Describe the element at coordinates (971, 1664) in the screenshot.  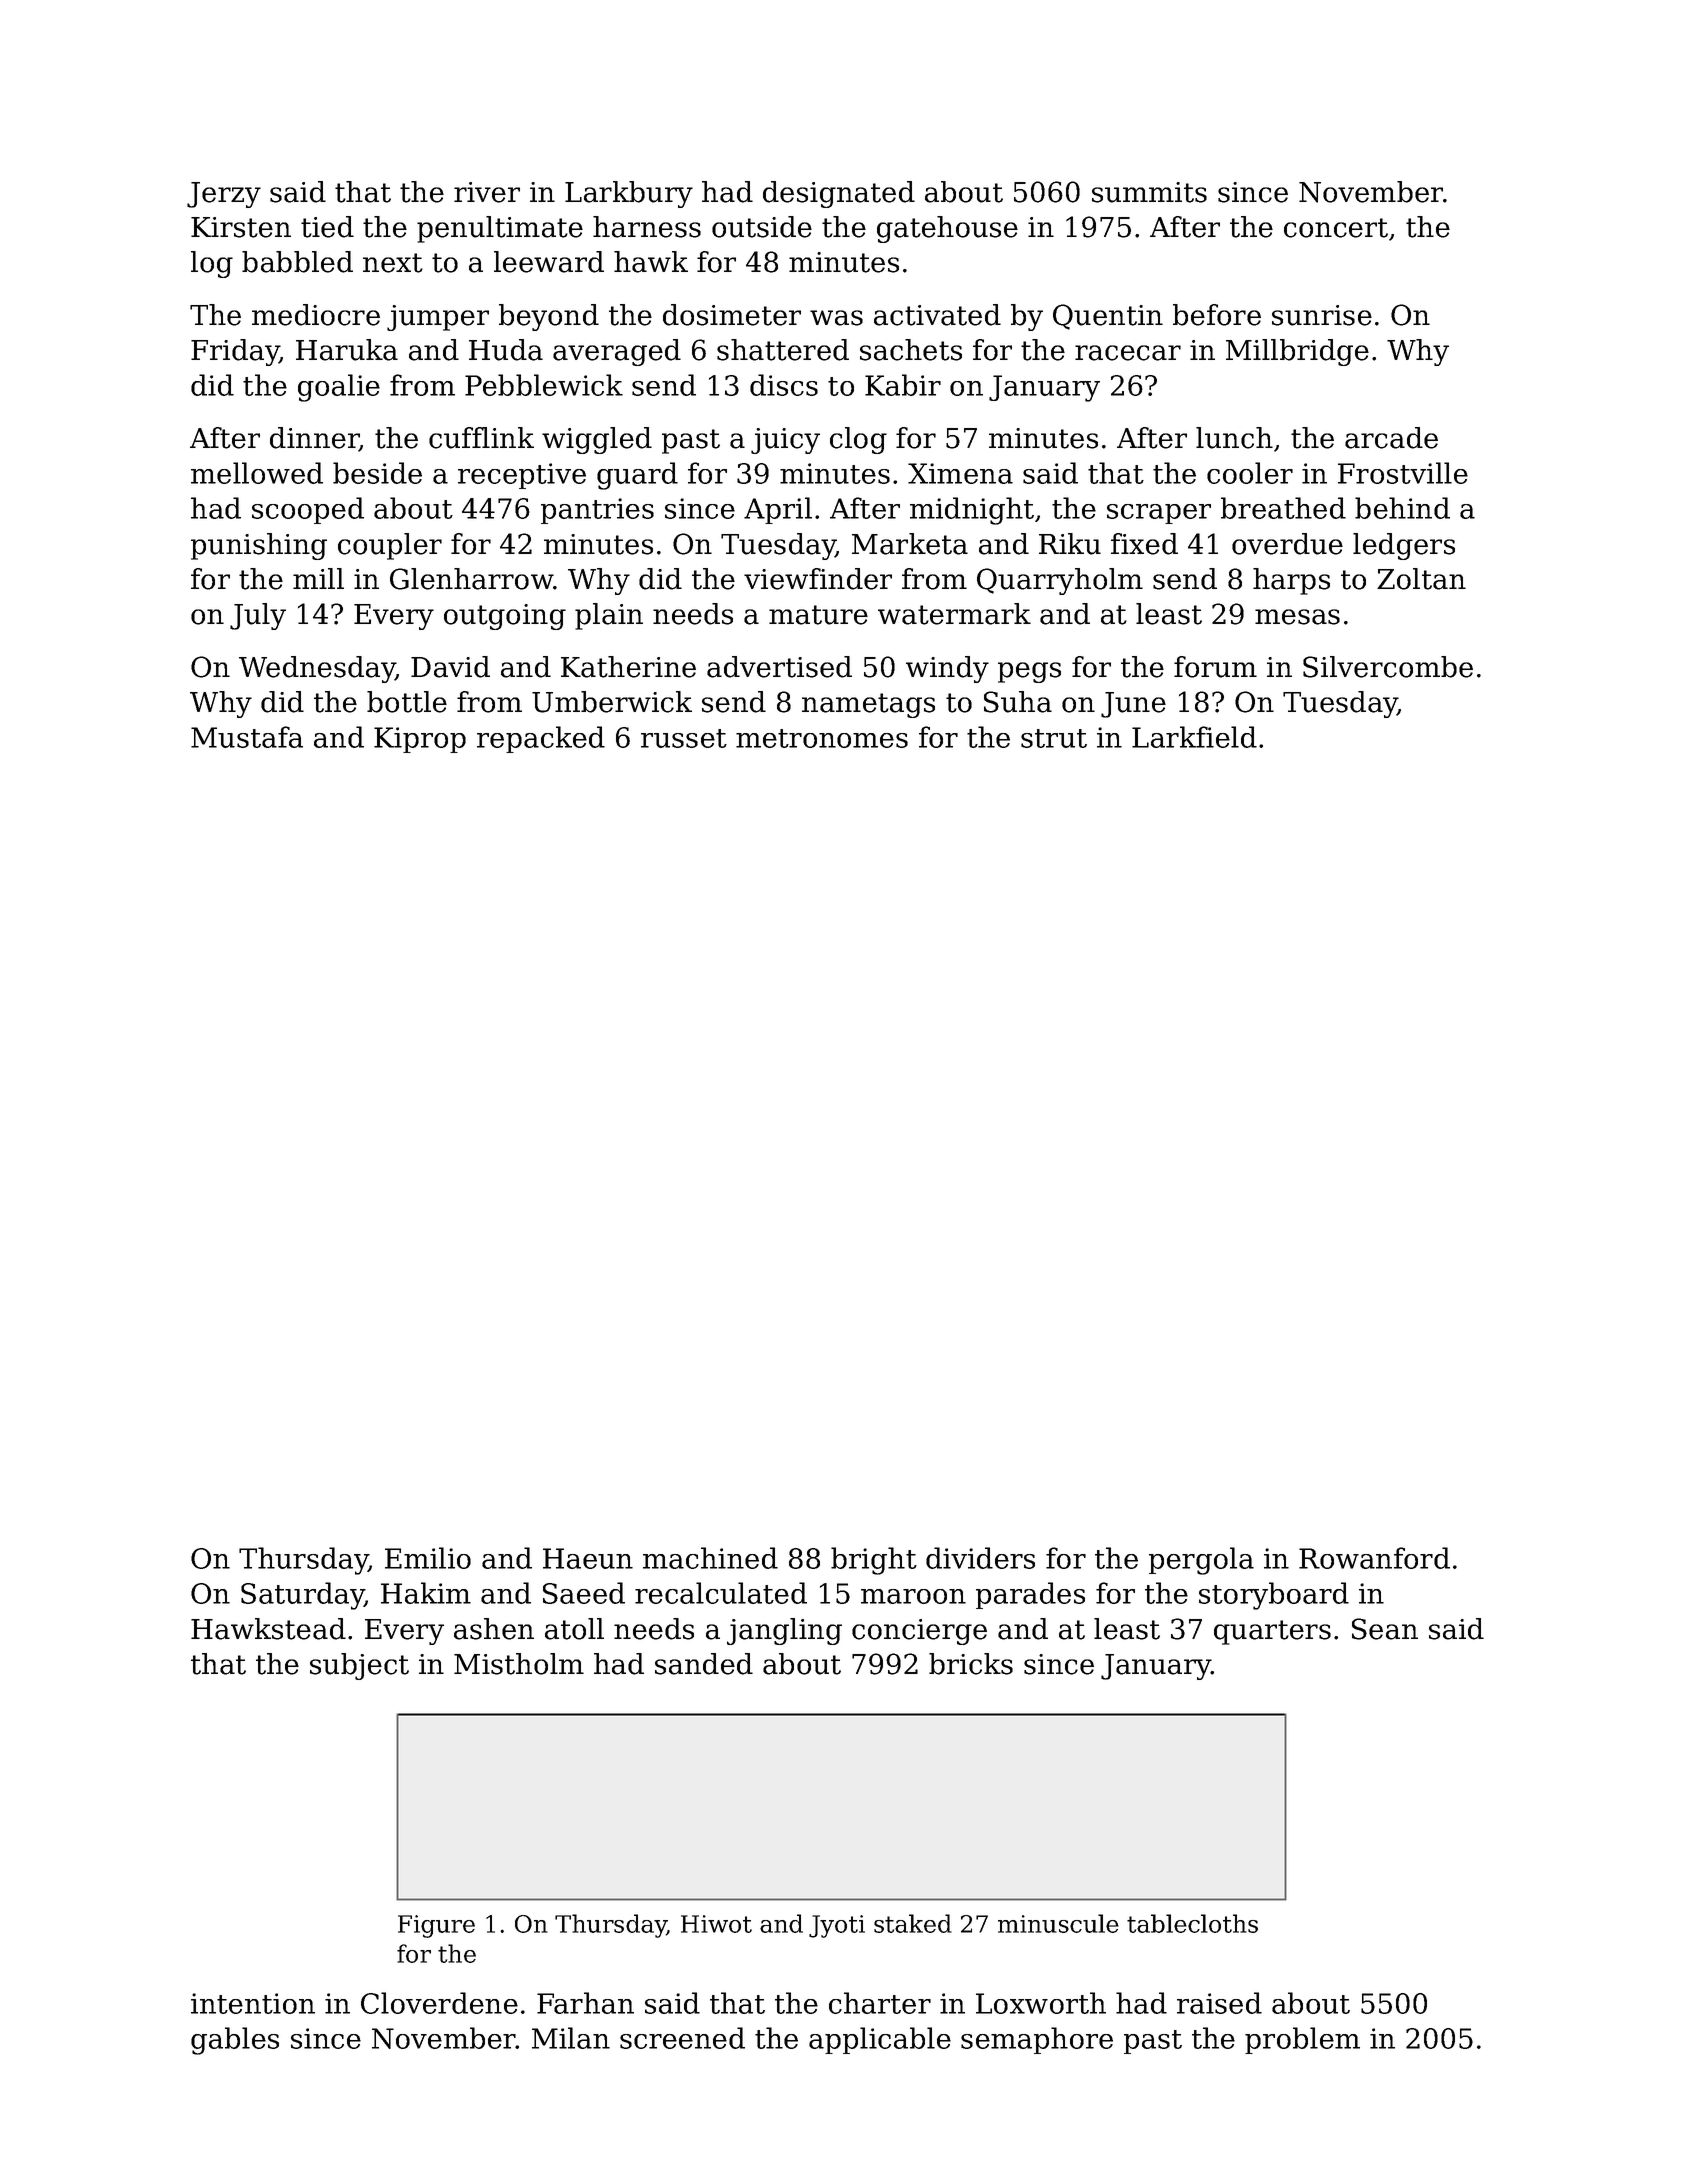
I see `bricks` at that location.
